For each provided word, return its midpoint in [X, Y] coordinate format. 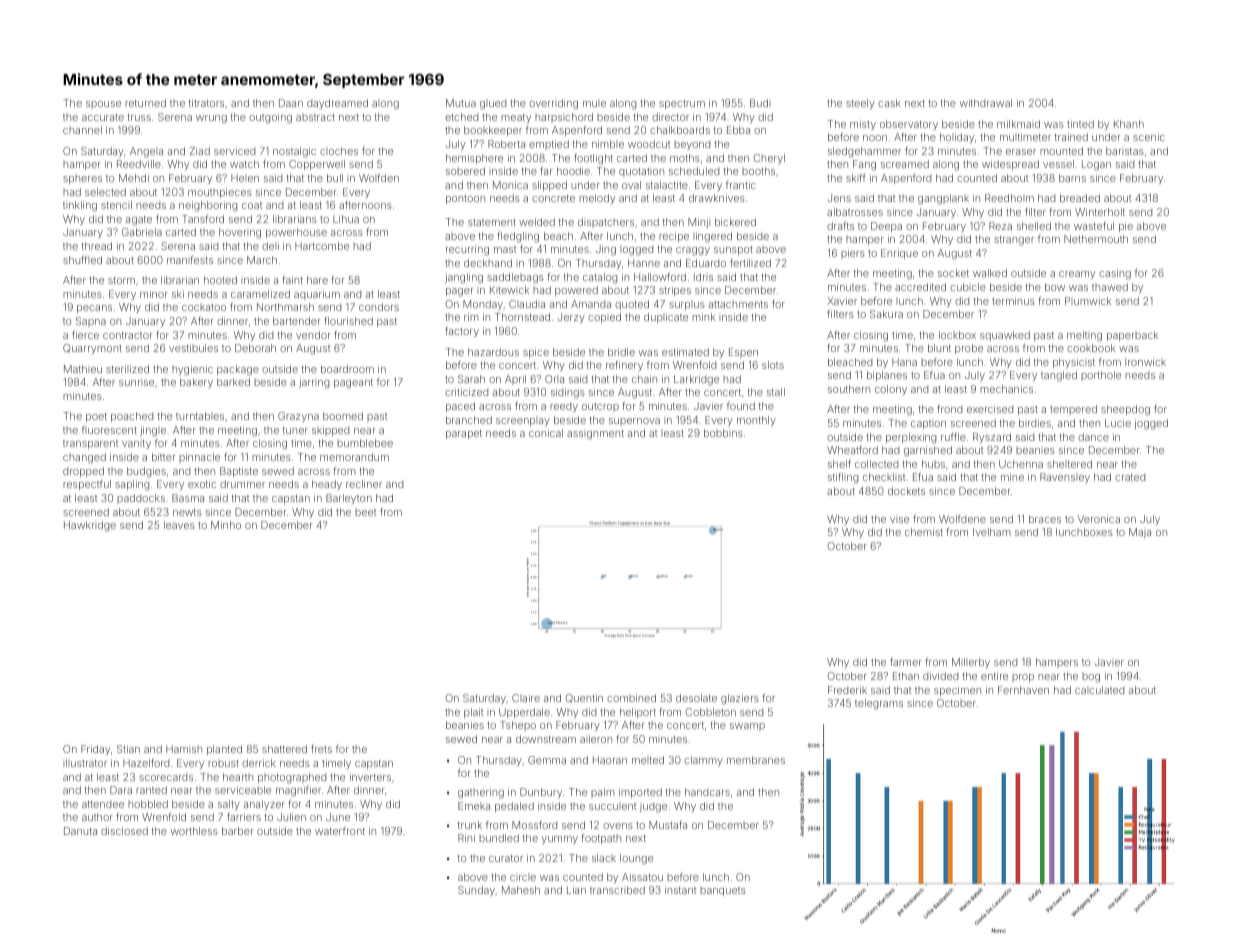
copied [604, 318]
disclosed [124, 831]
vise [899, 519]
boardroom [347, 369]
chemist [924, 532]
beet [365, 512]
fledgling [518, 237]
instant [680, 890]
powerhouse [296, 233]
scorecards [166, 777]
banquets [723, 891]
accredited [920, 287]
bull [335, 178]
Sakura [886, 314]
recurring [467, 250]
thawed [1110, 287]
